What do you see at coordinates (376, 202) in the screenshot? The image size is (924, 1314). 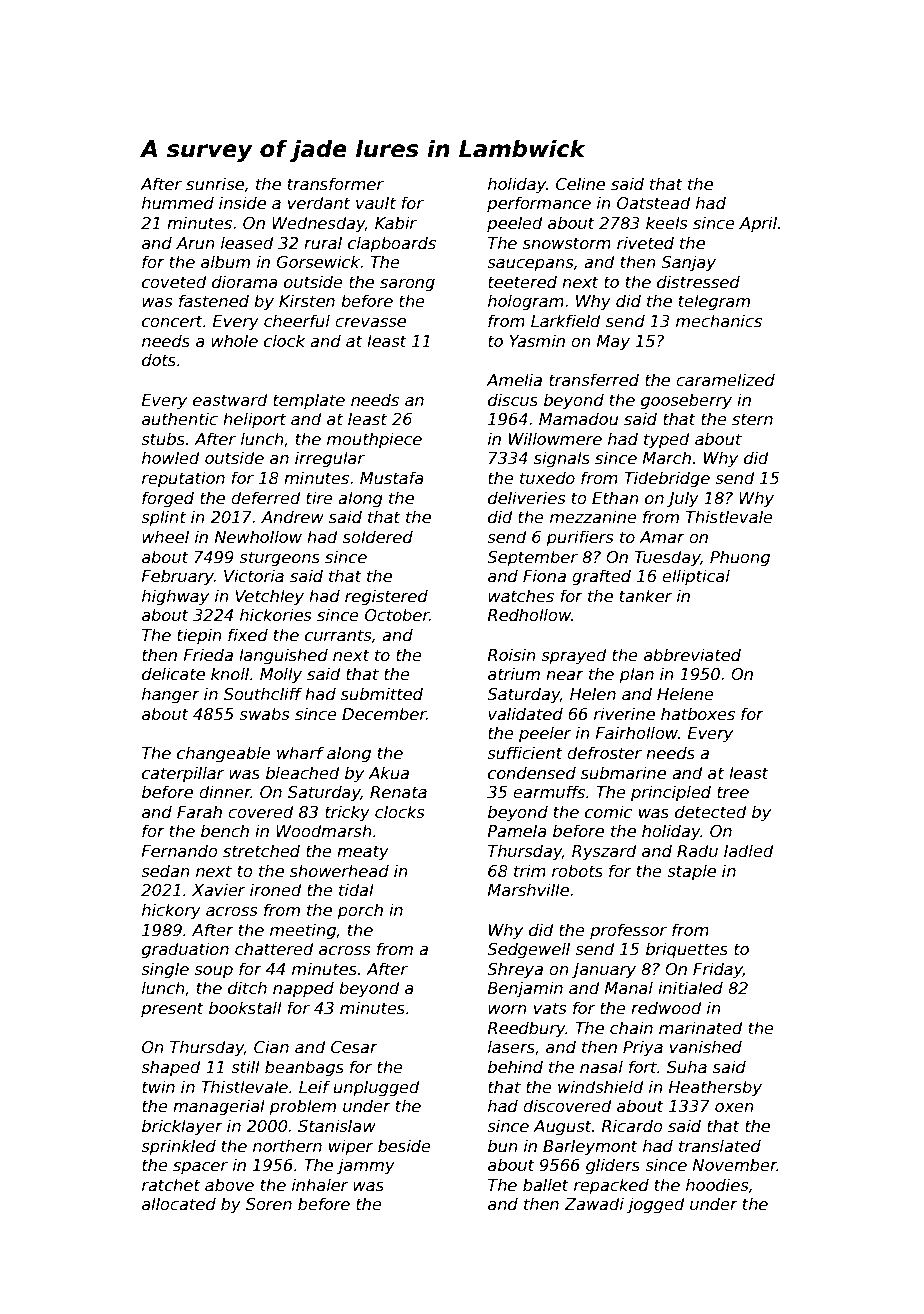 I see `vault` at bounding box center [376, 202].
